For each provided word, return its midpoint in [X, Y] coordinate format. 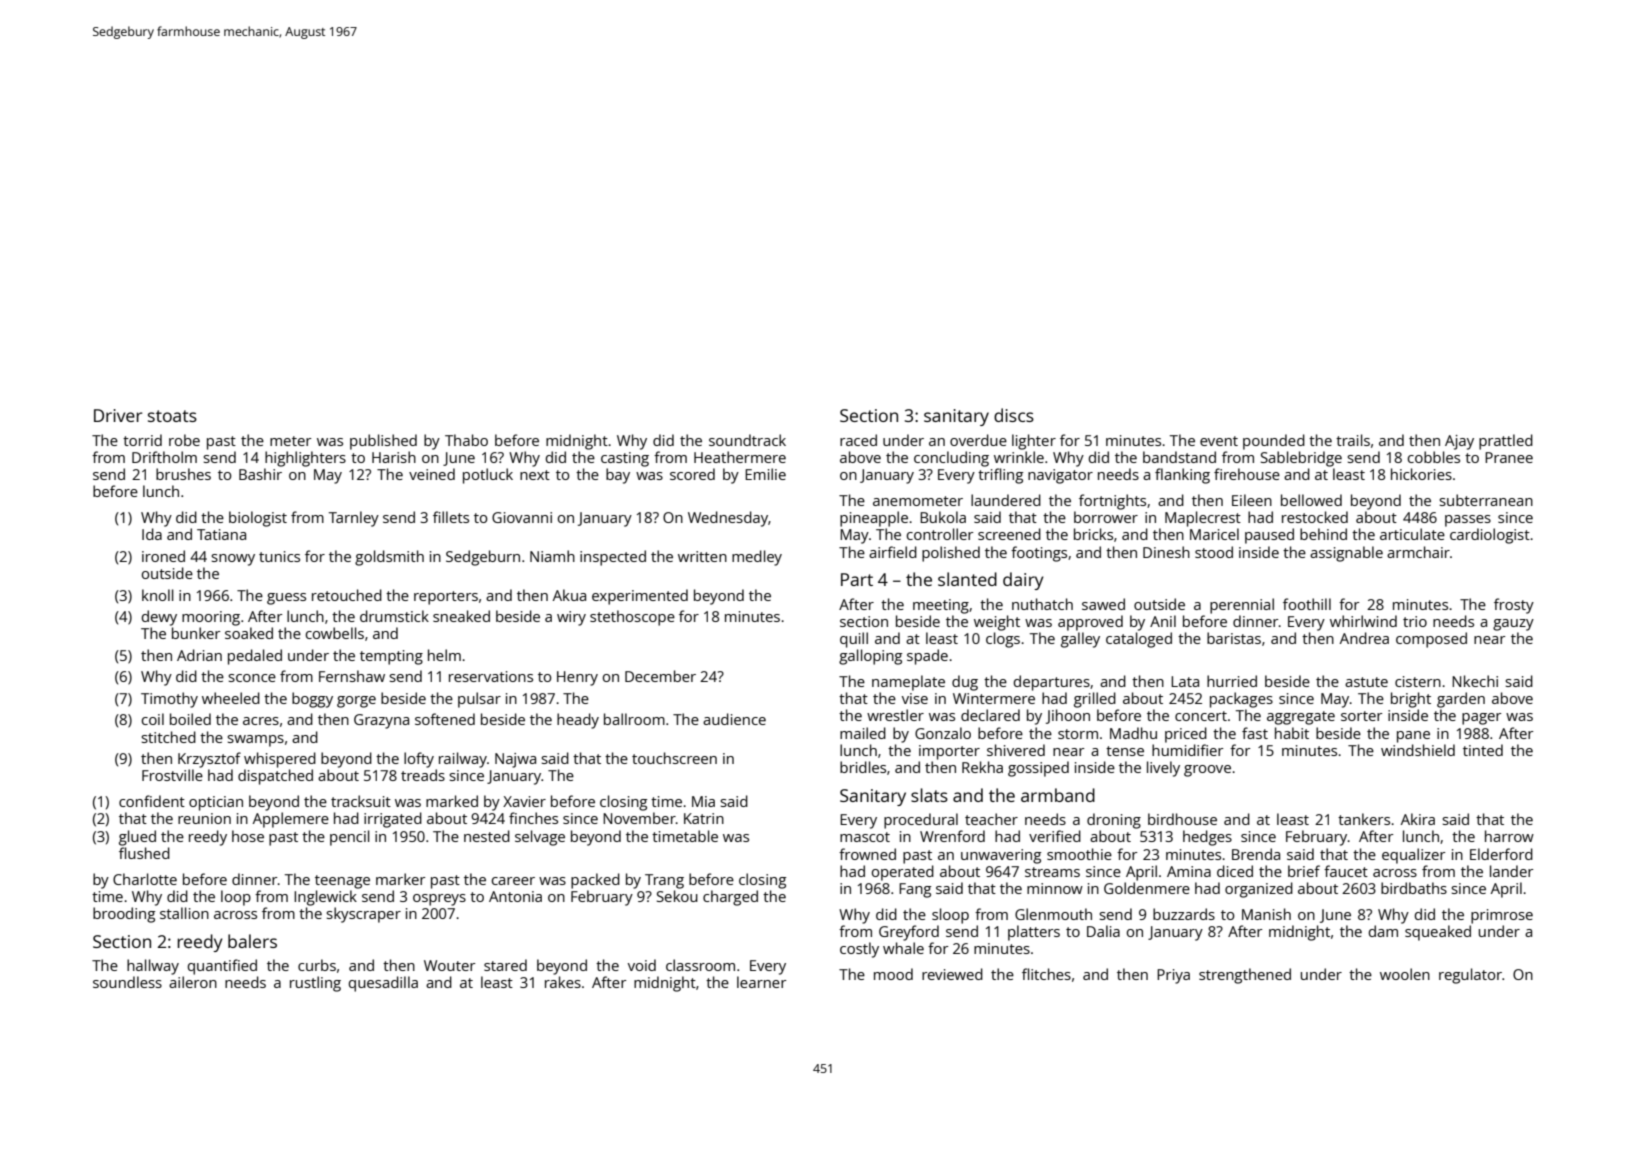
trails [1353, 440]
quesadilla [383, 984]
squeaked [1438, 933]
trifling [1000, 476]
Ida [152, 534]
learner [762, 982]
